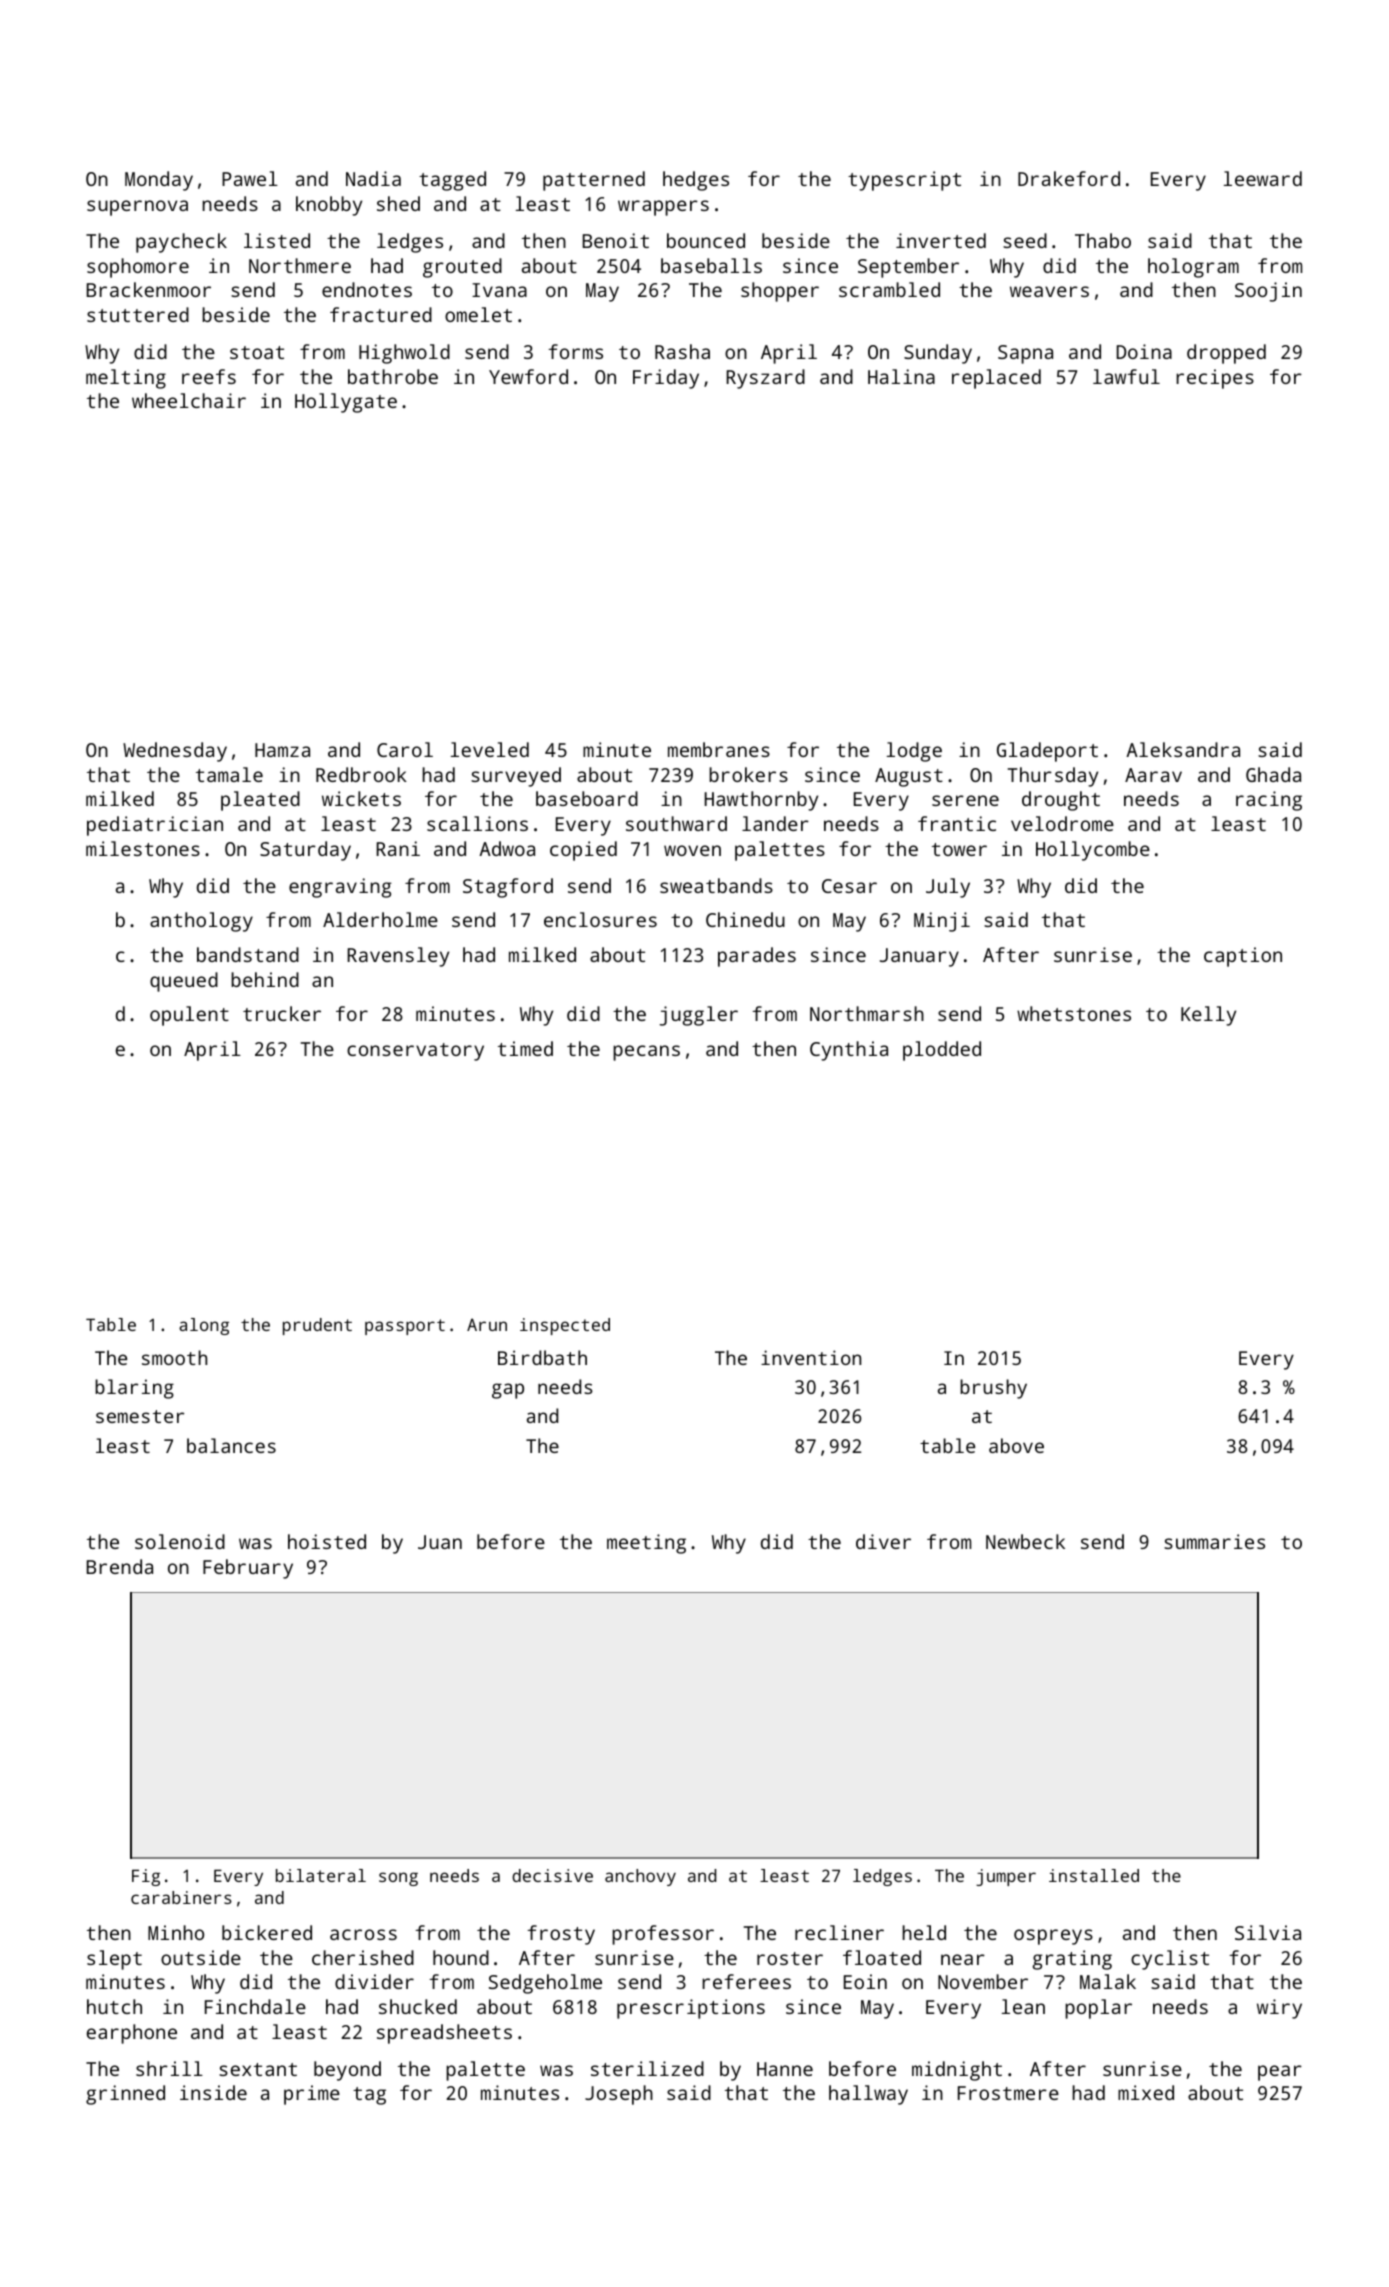 The width and height of the screenshot is (1389, 2287). What do you see at coordinates (138, 268) in the screenshot?
I see `sophomore` at bounding box center [138, 268].
